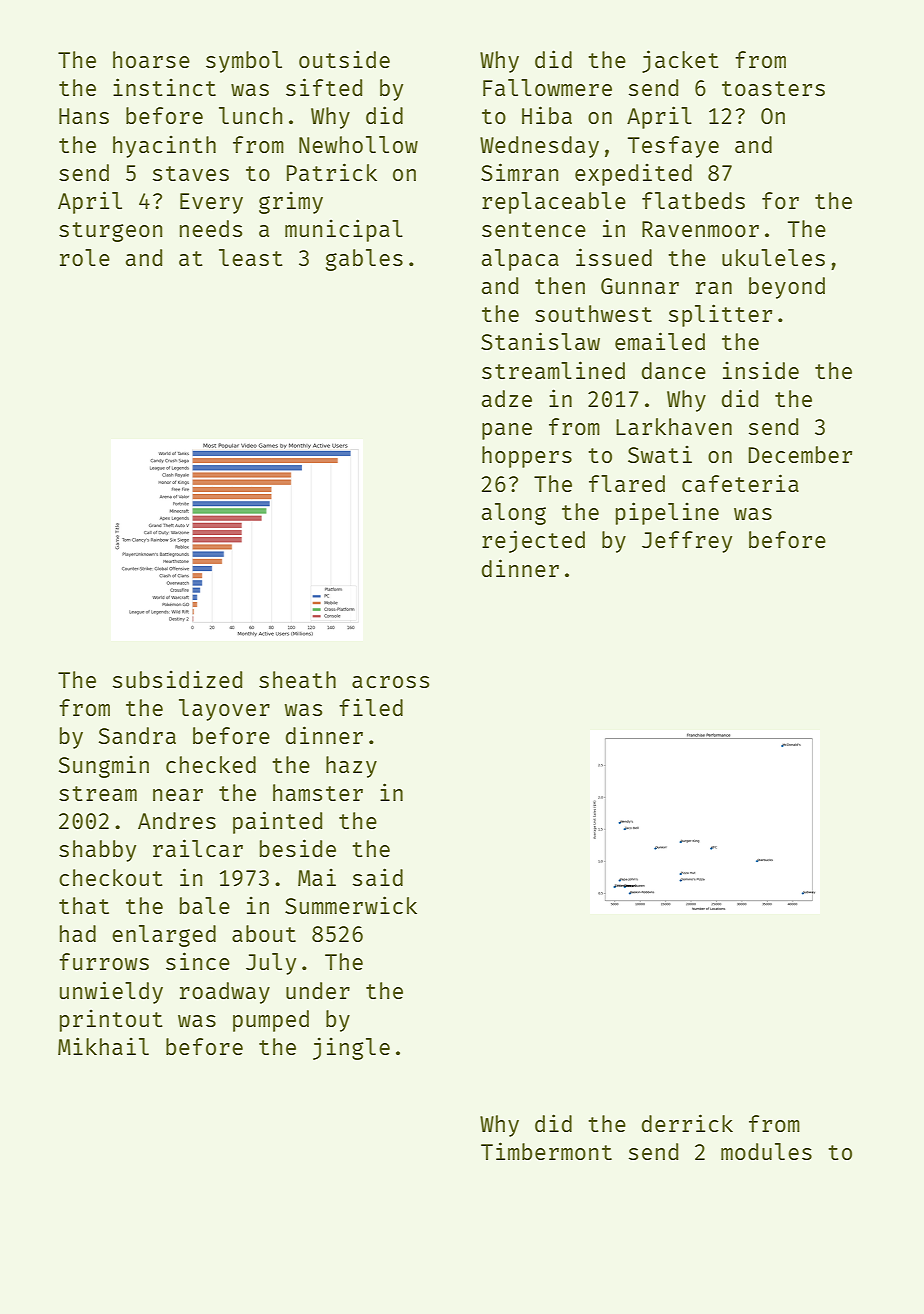 The height and width of the screenshot is (1314, 924). What do you see at coordinates (251, 257) in the screenshot?
I see `least` at bounding box center [251, 257].
